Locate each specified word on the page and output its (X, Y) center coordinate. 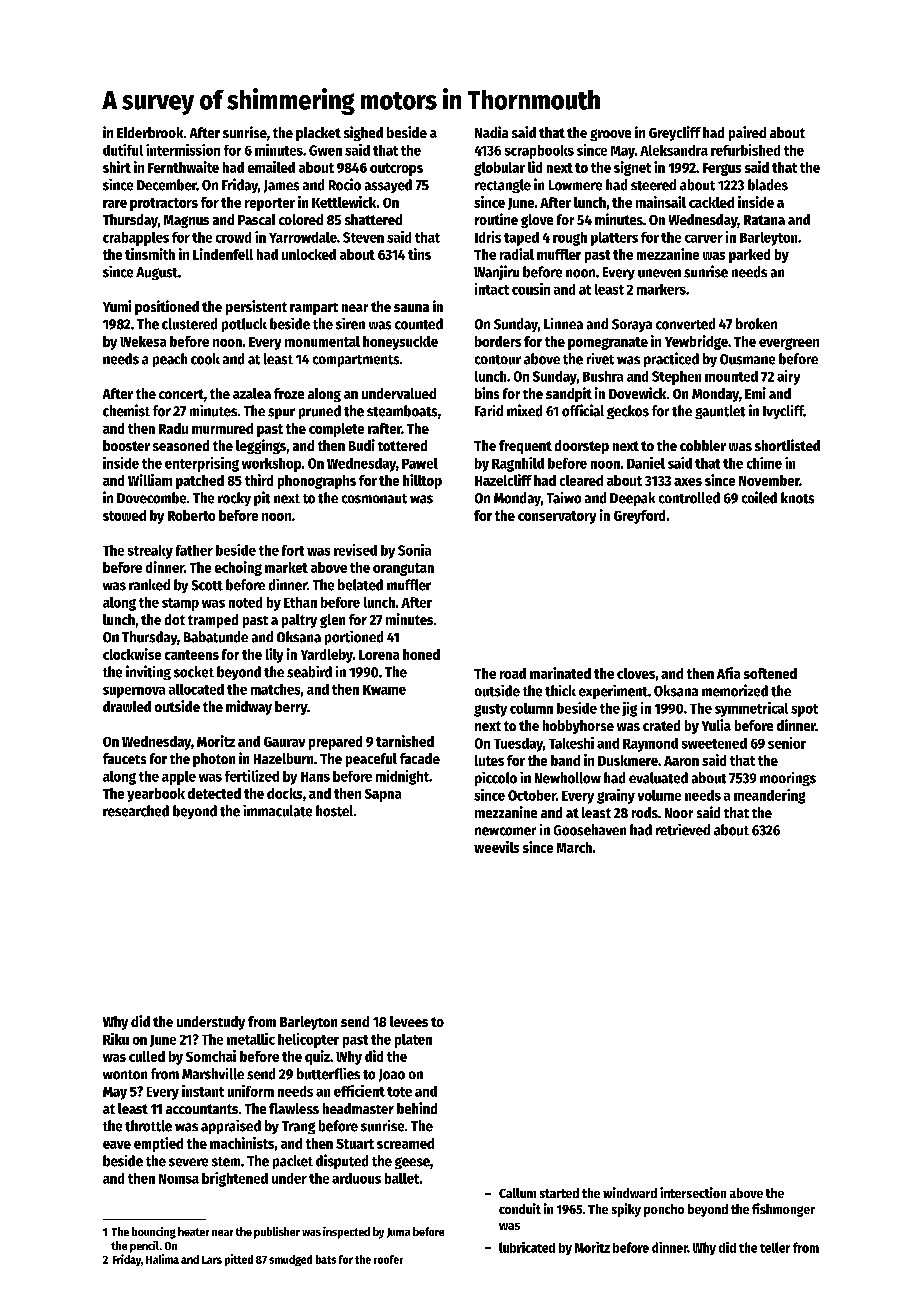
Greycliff (675, 133)
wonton (125, 1075)
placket (318, 134)
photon (214, 760)
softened (770, 673)
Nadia (491, 132)
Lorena (379, 655)
